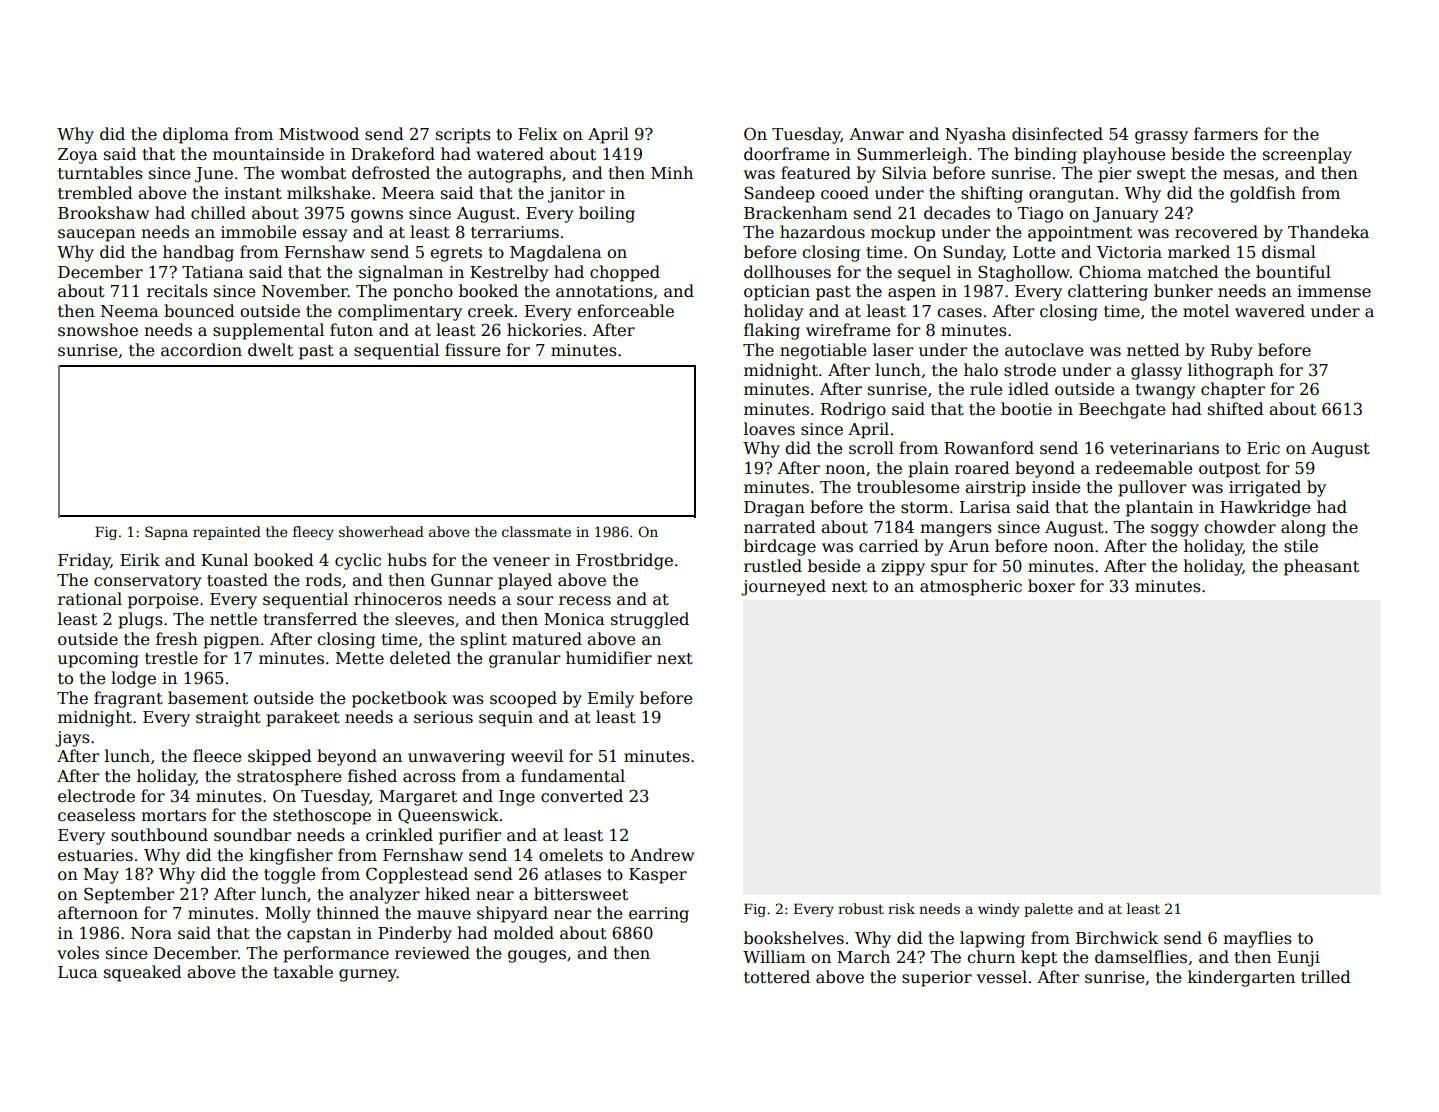 The height and width of the screenshot is (1112, 1439). What do you see at coordinates (1233, 390) in the screenshot?
I see `chapter` at bounding box center [1233, 390].
